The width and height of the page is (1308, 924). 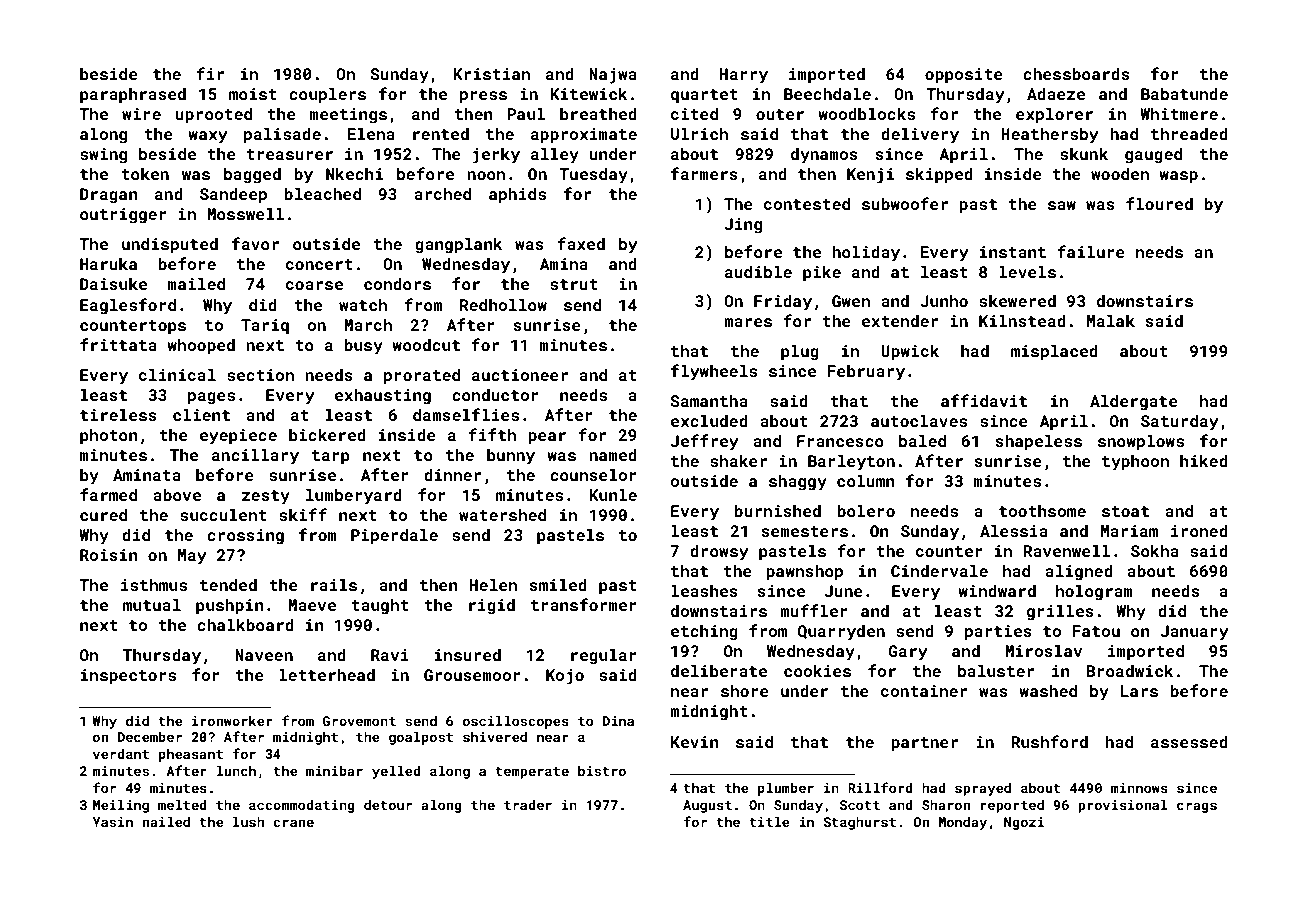 What do you see at coordinates (1184, 94) in the page?
I see `Babatunde` at bounding box center [1184, 94].
